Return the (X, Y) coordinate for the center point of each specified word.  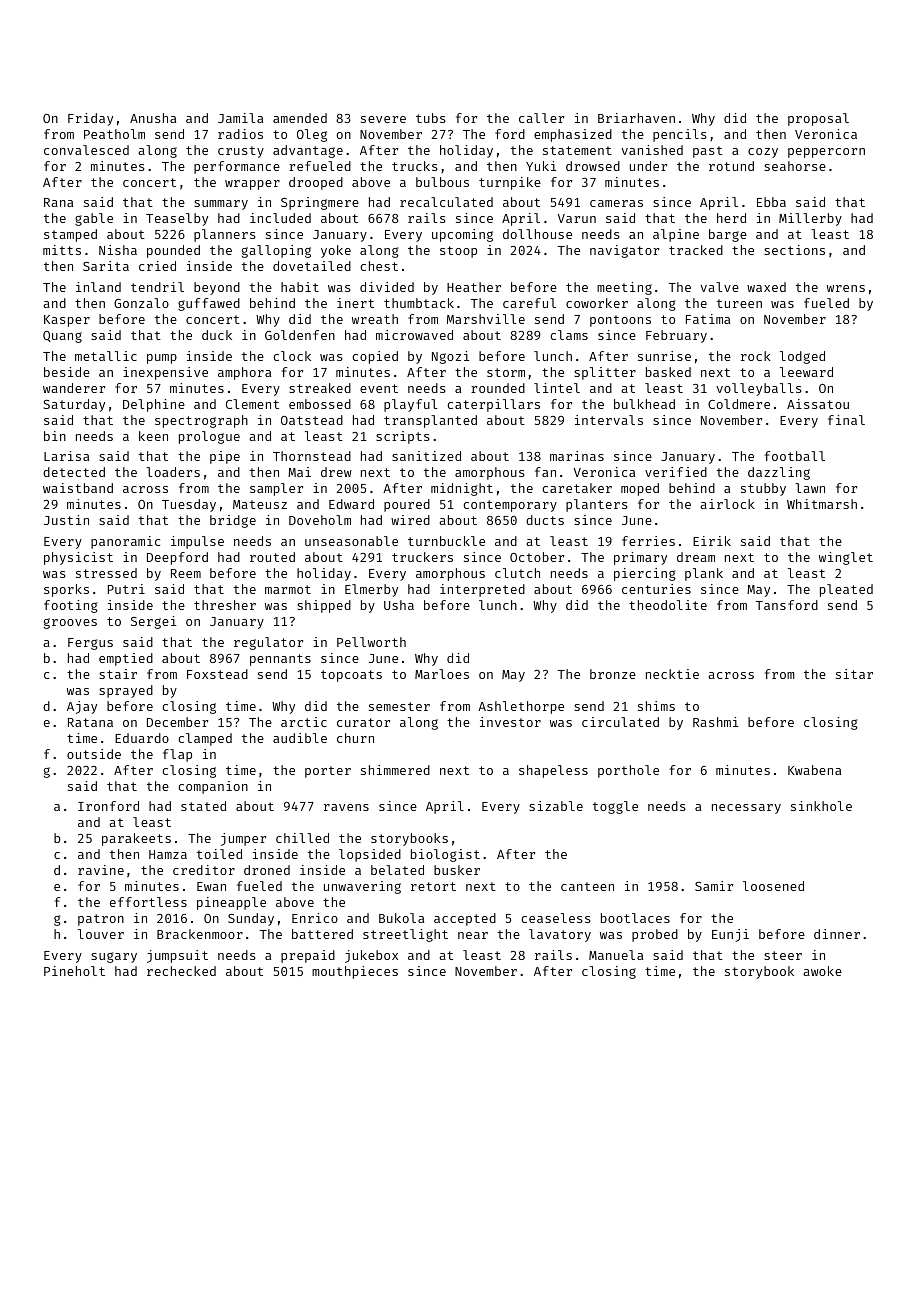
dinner (837, 934)
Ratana (90, 722)
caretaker (577, 488)
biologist (445, 855)
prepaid (308, 956)
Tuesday (189, 505)
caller (541, 118)
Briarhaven (636, 118)
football (795, 456)
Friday (90, 119)
